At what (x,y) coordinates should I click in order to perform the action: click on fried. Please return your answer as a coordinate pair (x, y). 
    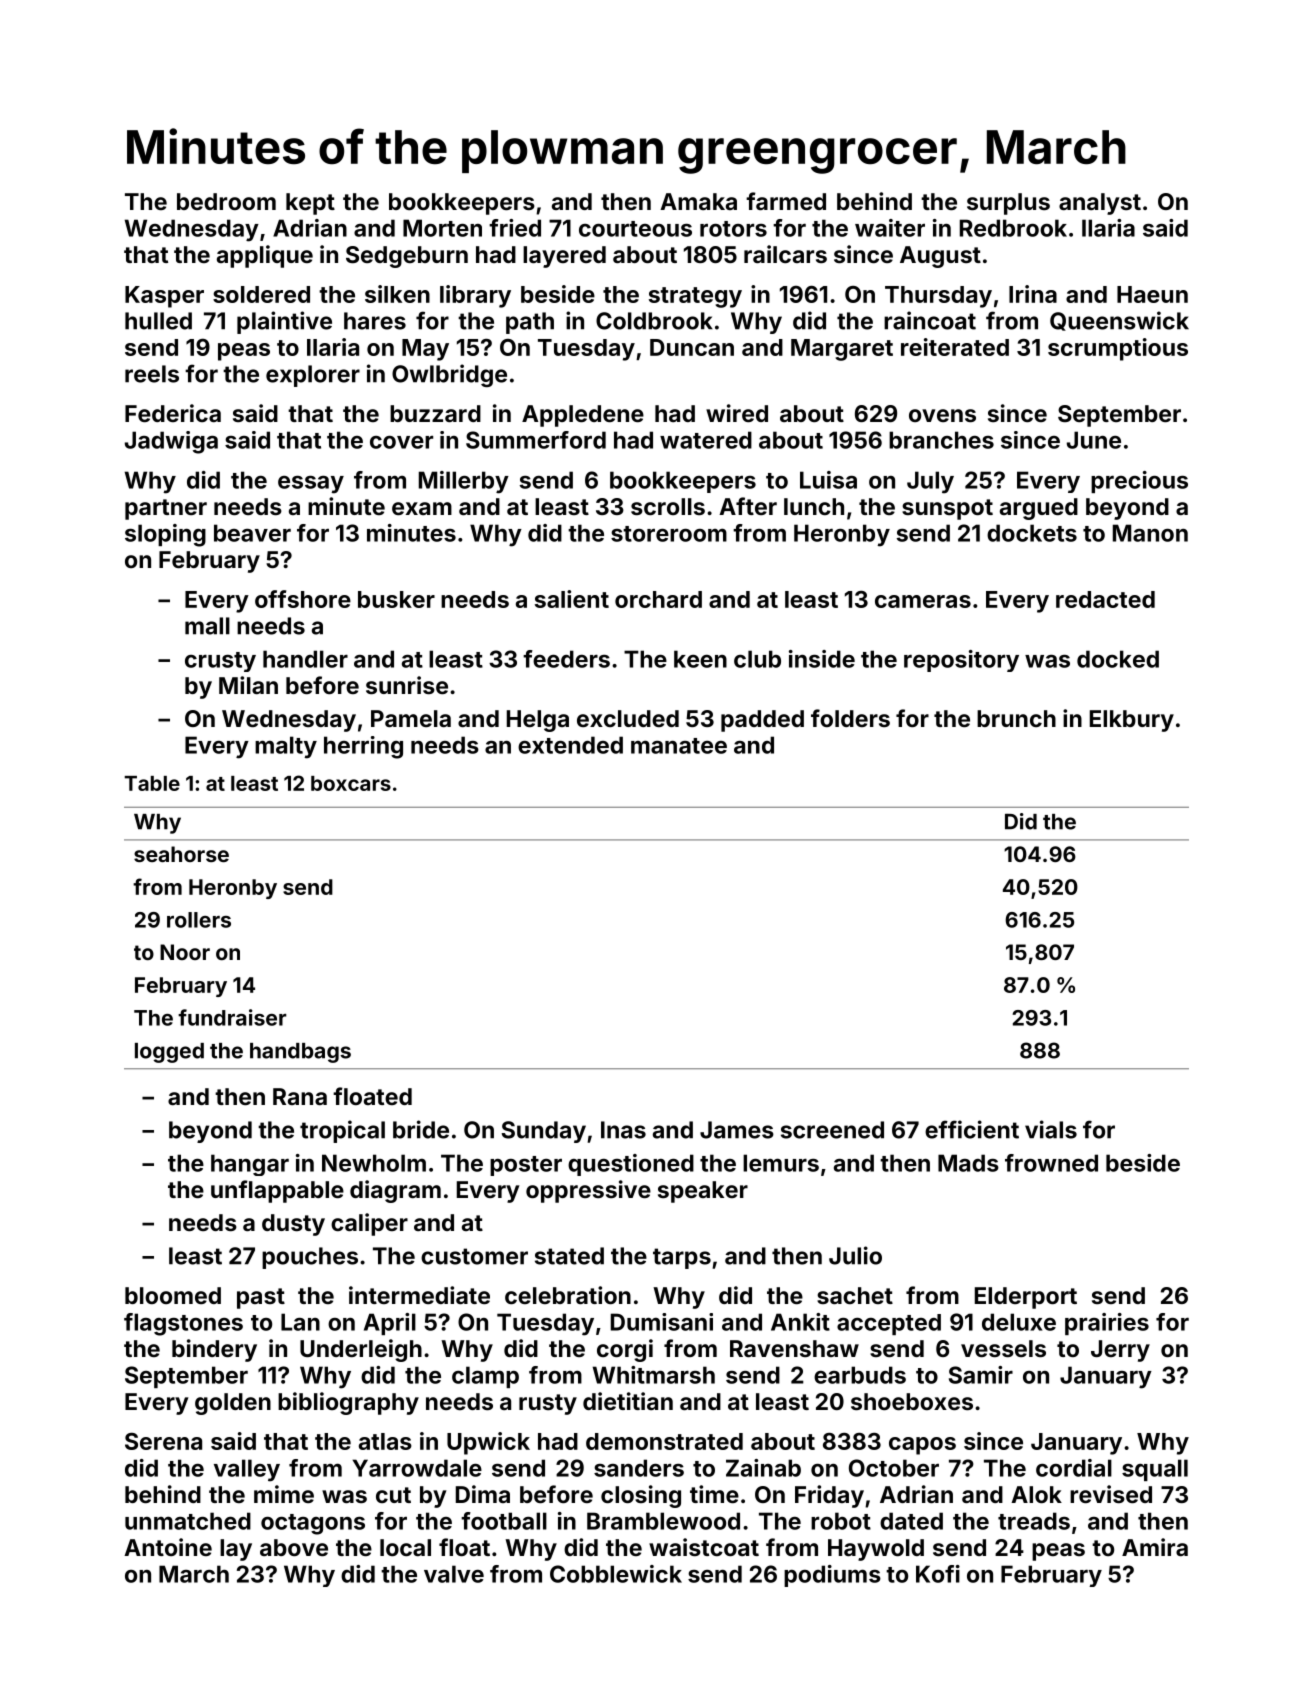
    Looking at the image, I should click on (515, 228).
